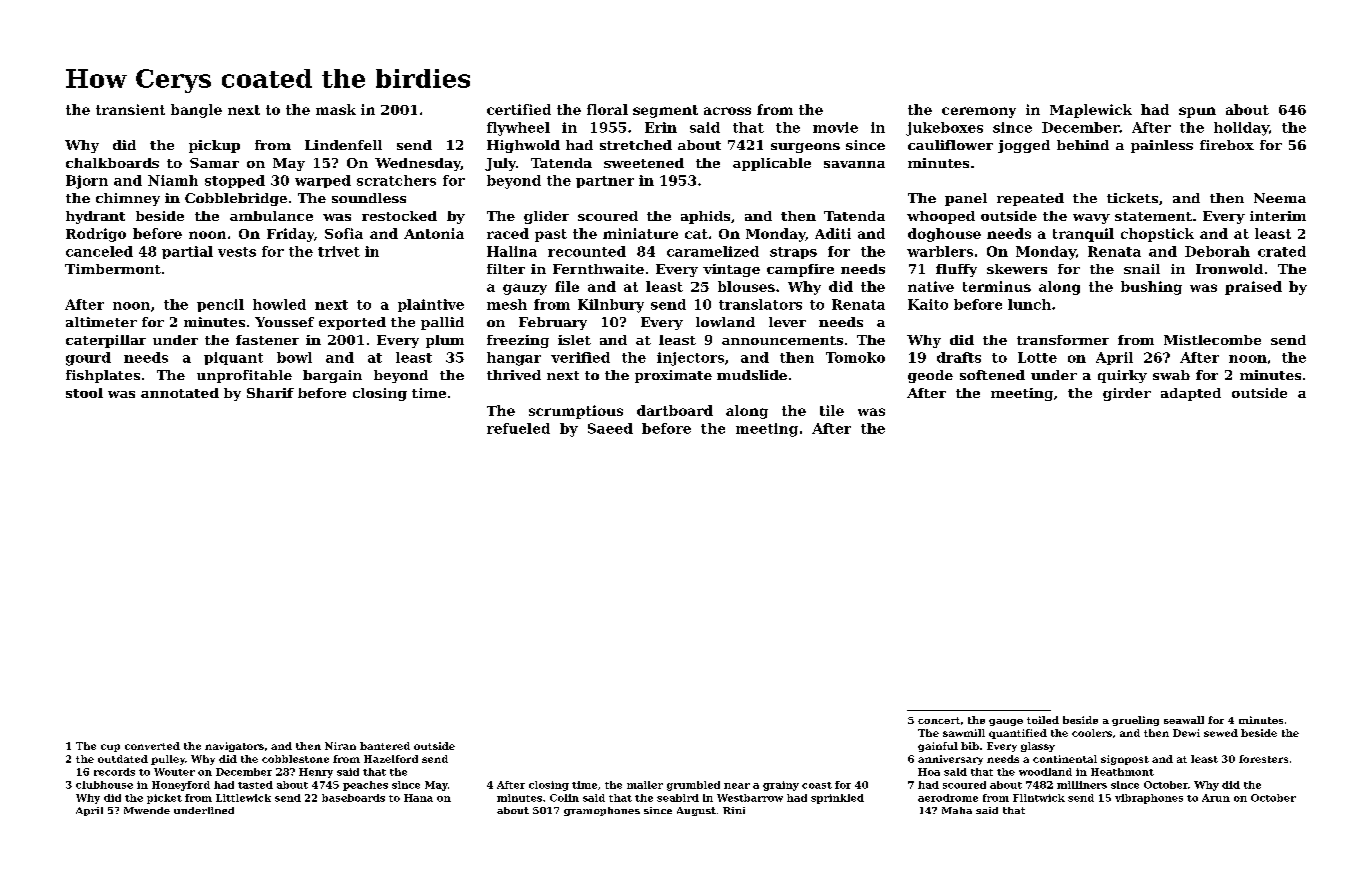 This screenshot has height=887, width=1372. What do you see at coordinates (1227, 145) in the screenshot?
I see `firebox` at bounding box center [1227, 145].
